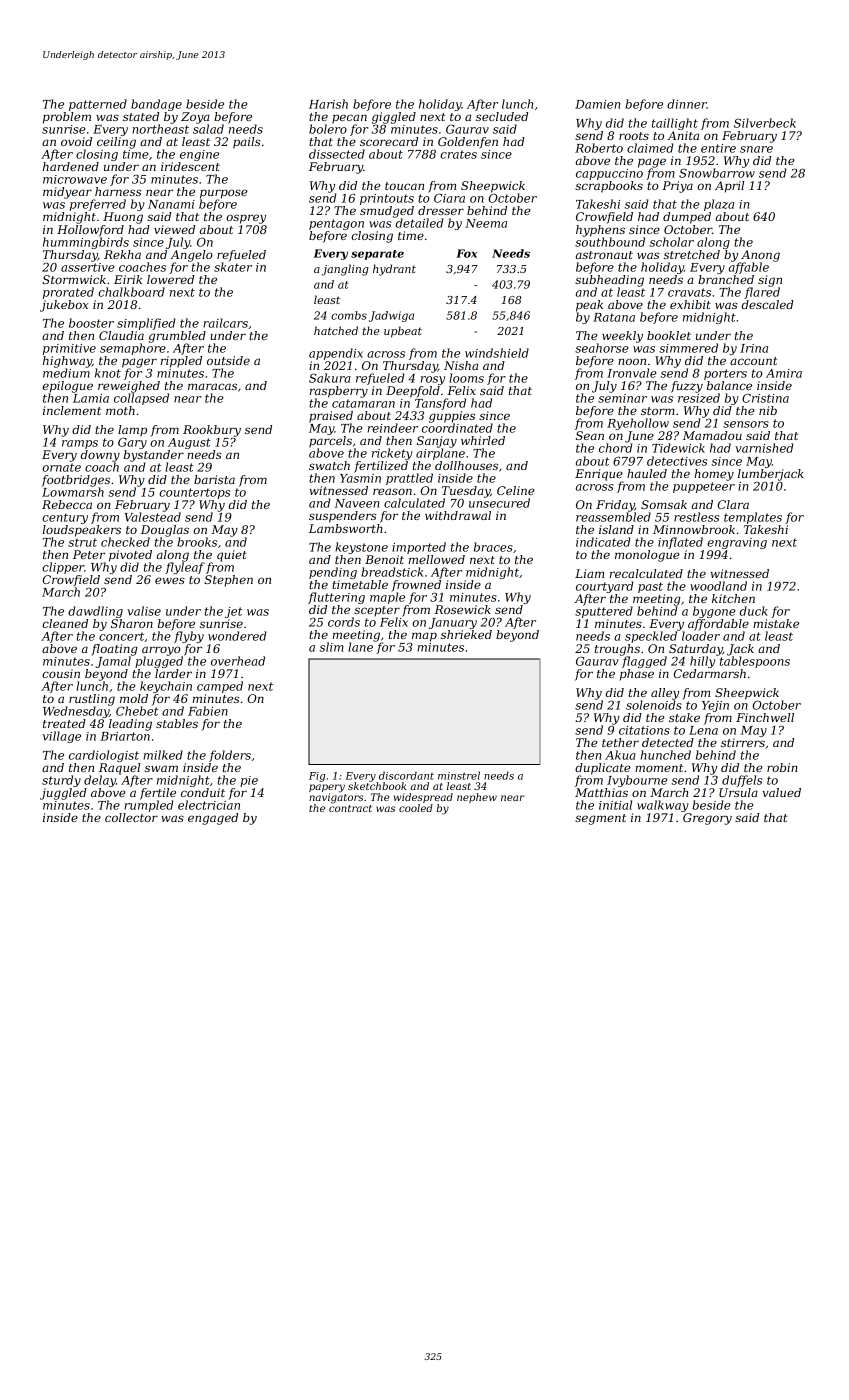 The height and width of the screenshot is (1400, 849). Describe the element at coordinates (350, 808) in the screenshot. I see `contract` at that location.
